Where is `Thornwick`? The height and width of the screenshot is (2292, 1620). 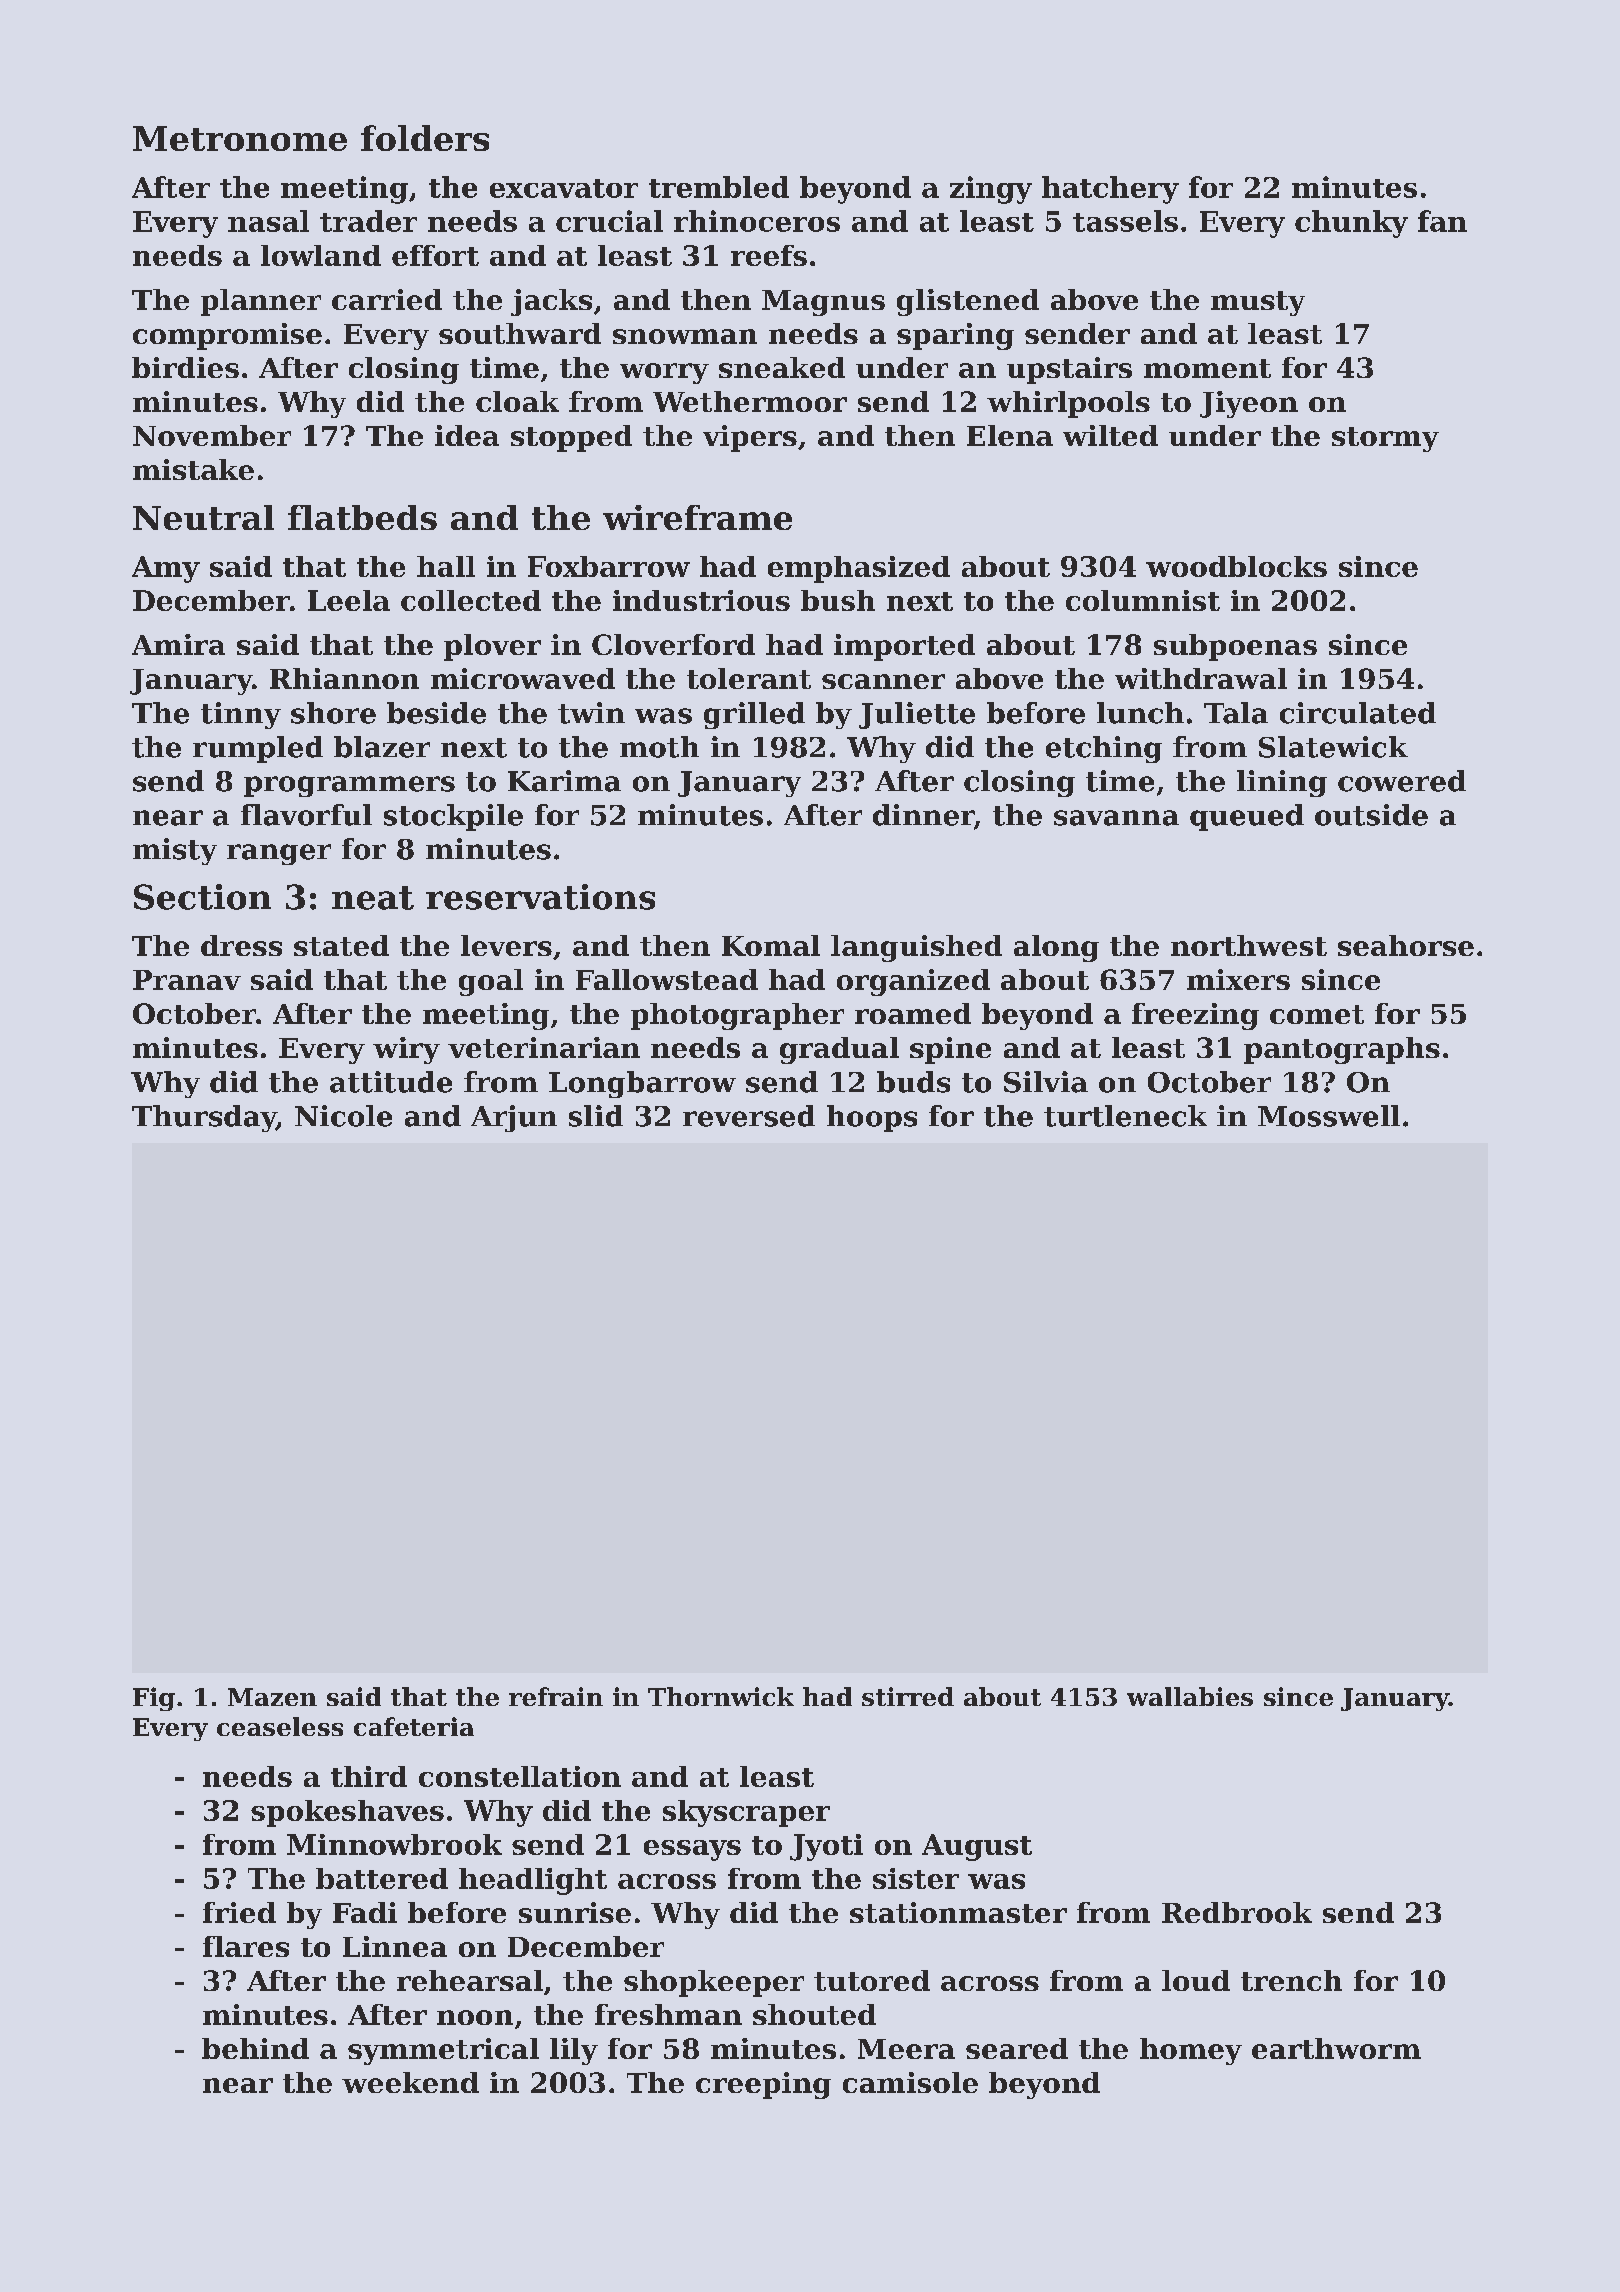
Thornwick is located at coordinates (721, 1696).
